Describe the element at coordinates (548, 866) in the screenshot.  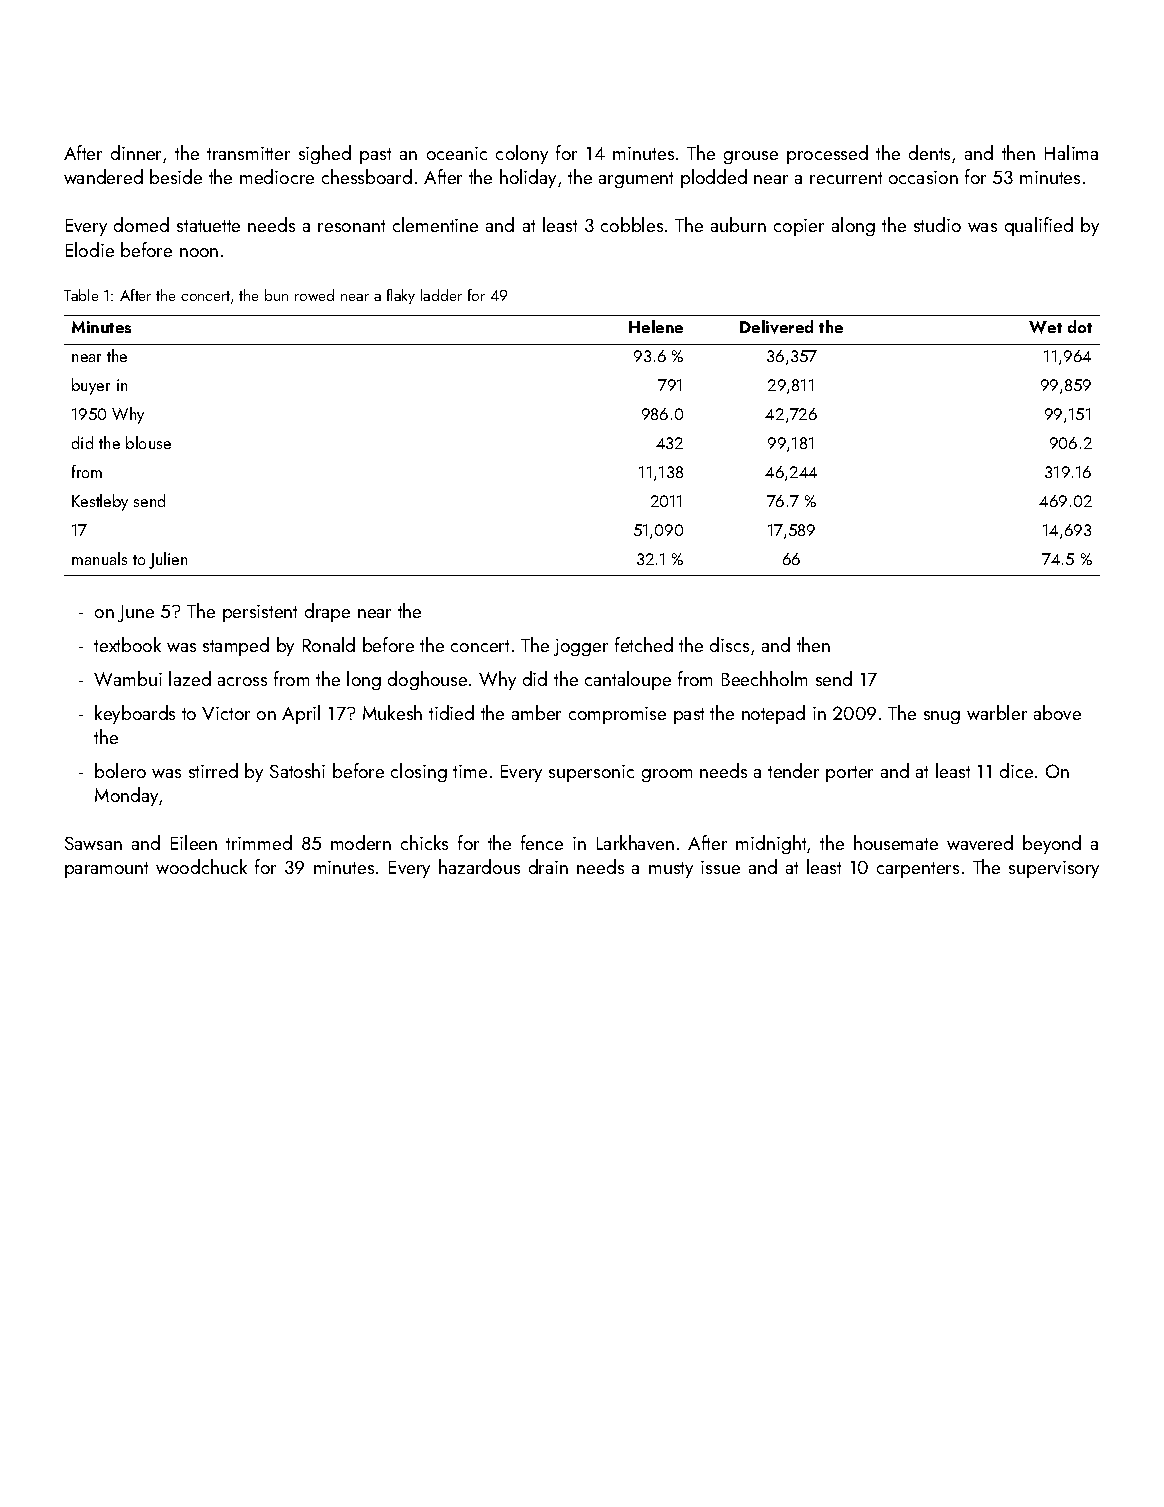
I see `drain` at that location.
